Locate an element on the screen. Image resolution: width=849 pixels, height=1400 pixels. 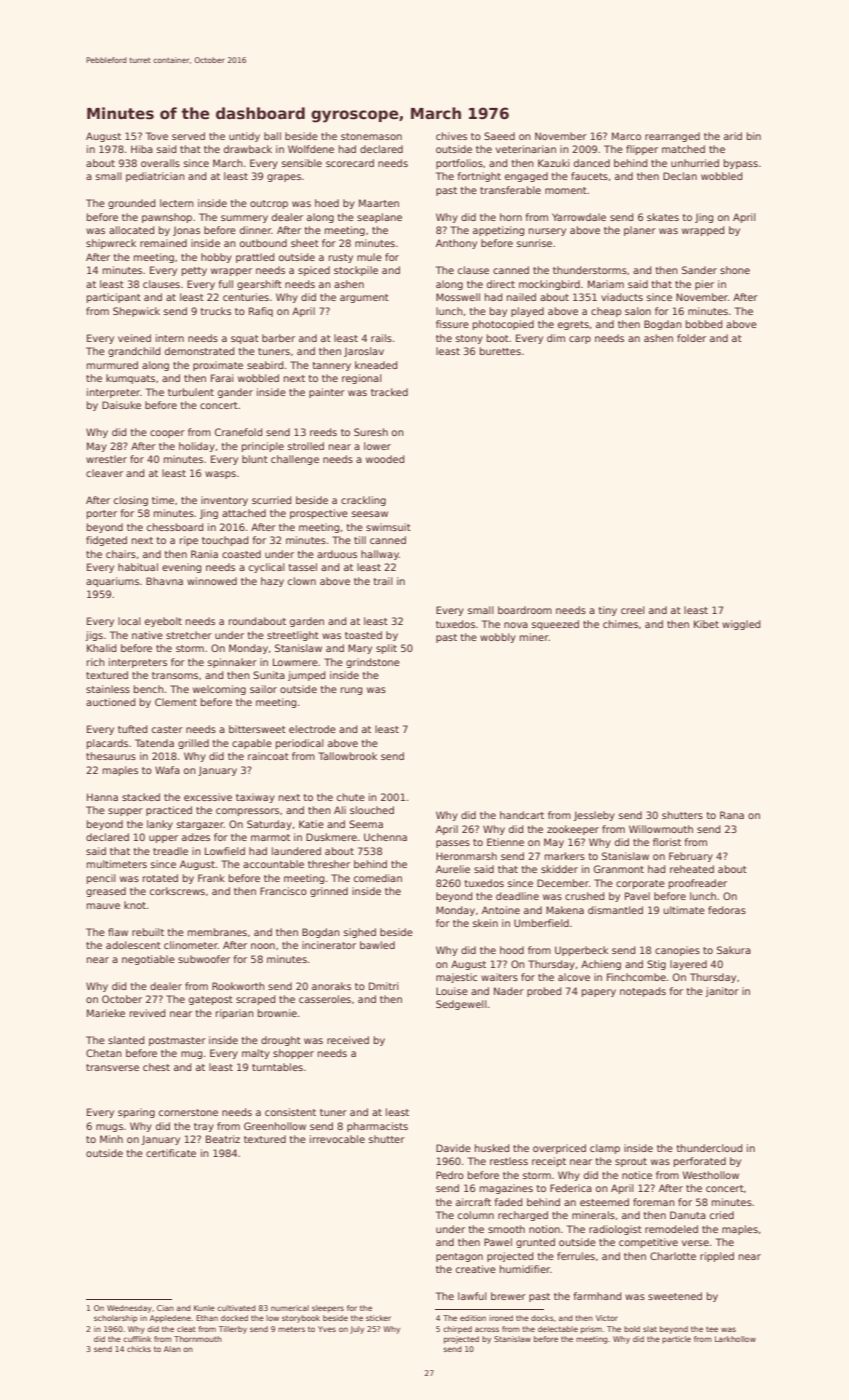
bench is located at coordinates (149, 689).
